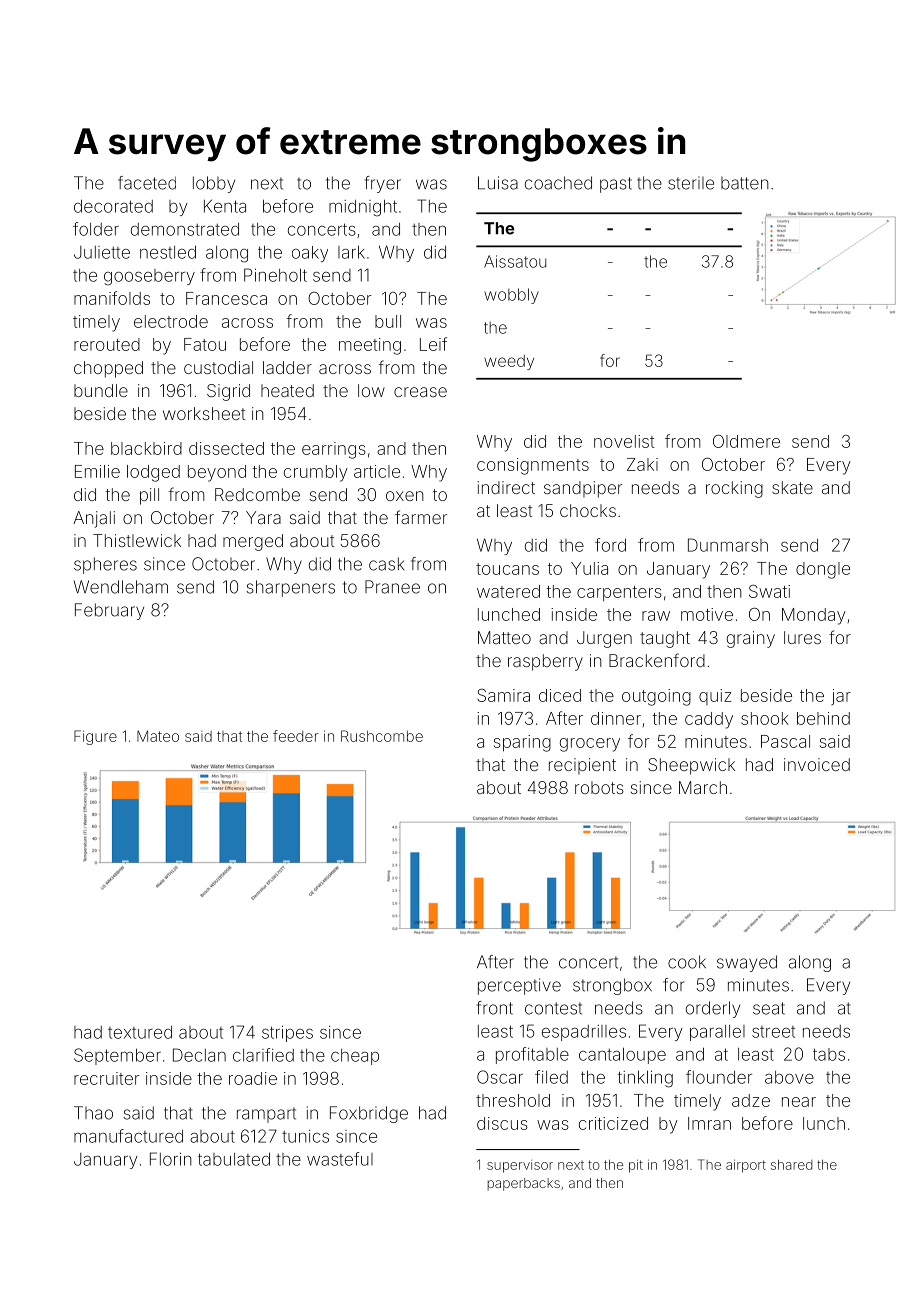  What do you see at coordinates (234, 1159) in the document?
I see `tabulated` at bounding box center [234, 1159].
